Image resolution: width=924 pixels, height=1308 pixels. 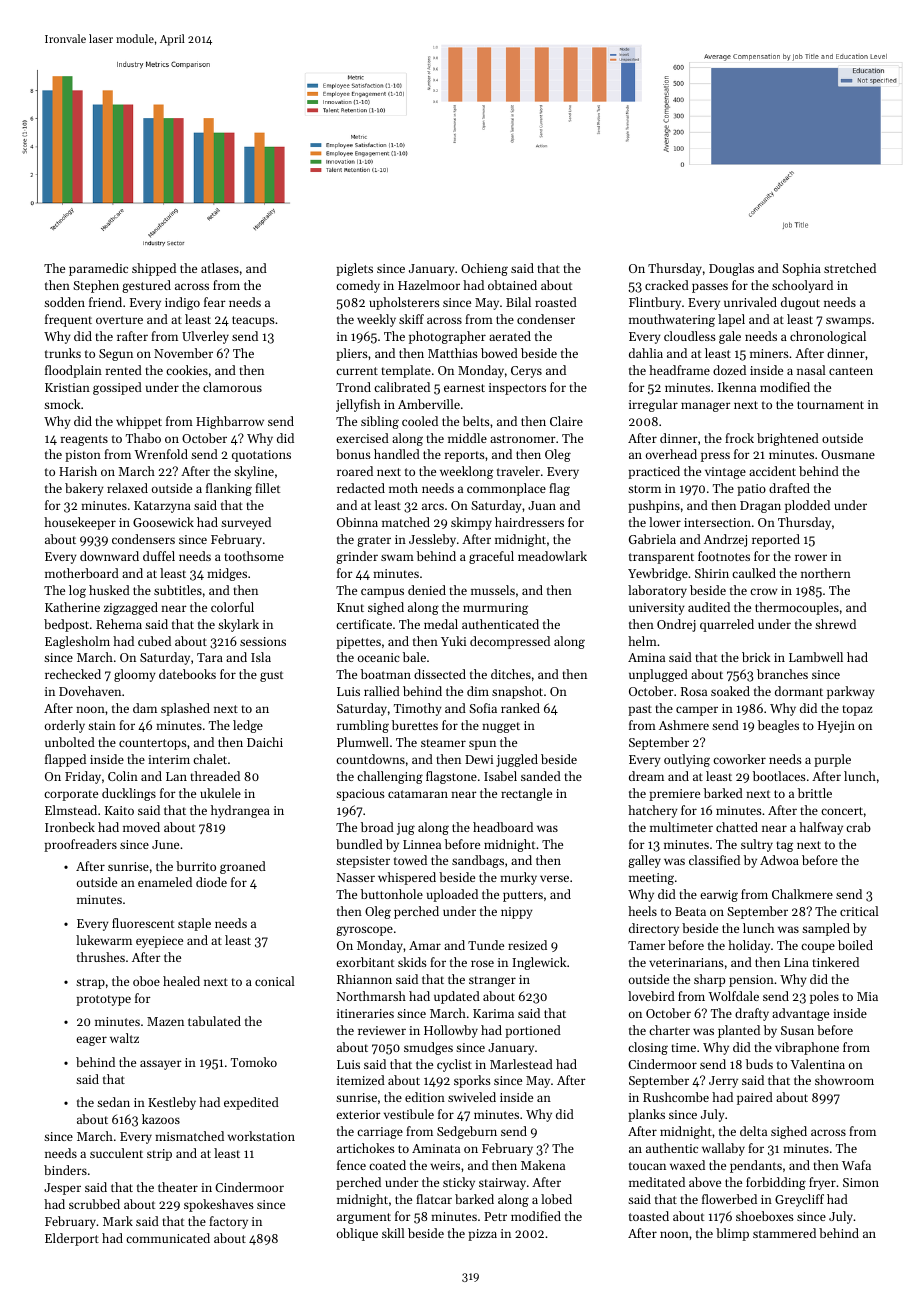 What do you see at coordinates (429, 285) in the document?
I see `Hazelmoor` at bounding box center [429, 285].
